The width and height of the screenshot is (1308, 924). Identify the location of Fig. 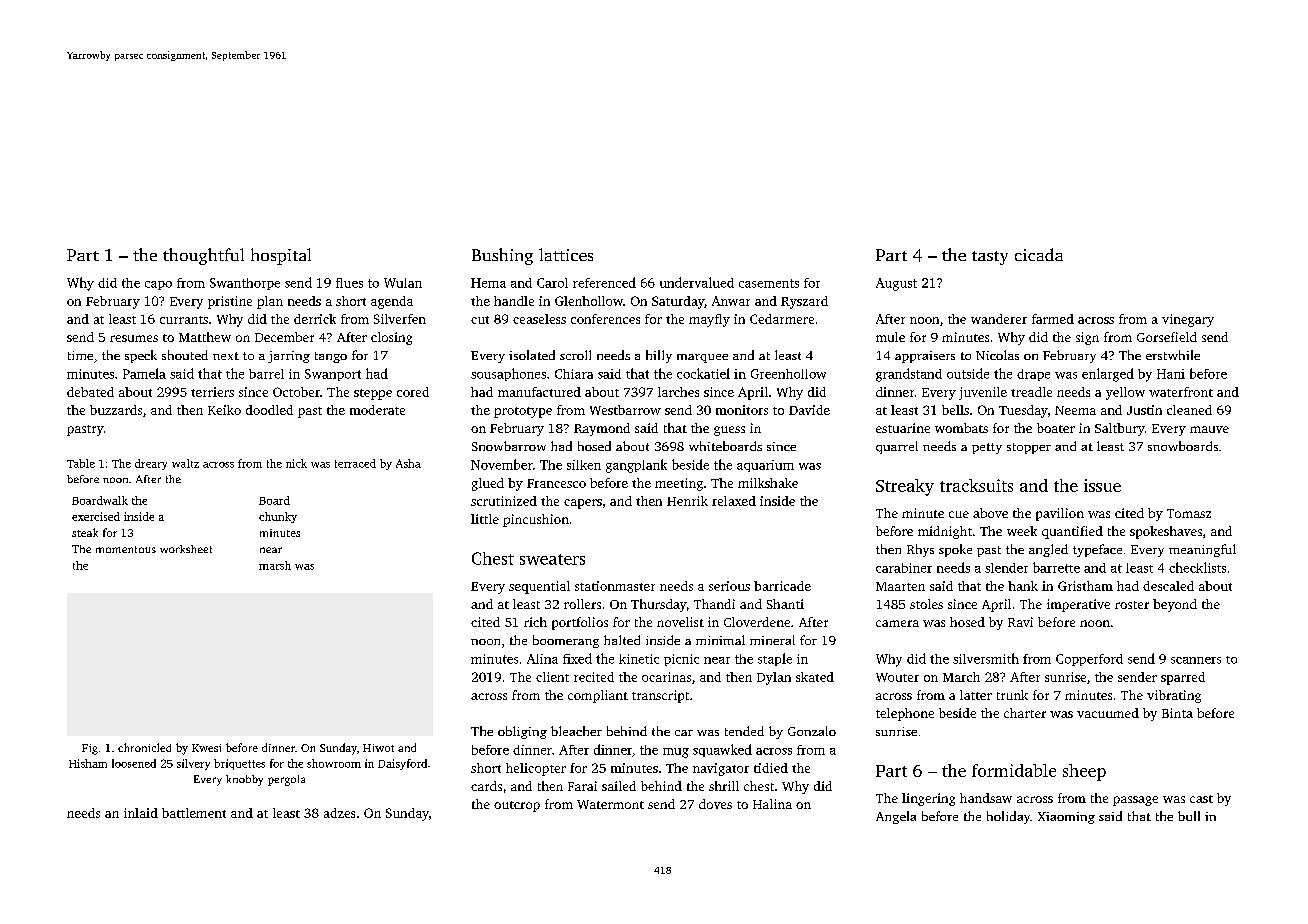
(90, 749).
